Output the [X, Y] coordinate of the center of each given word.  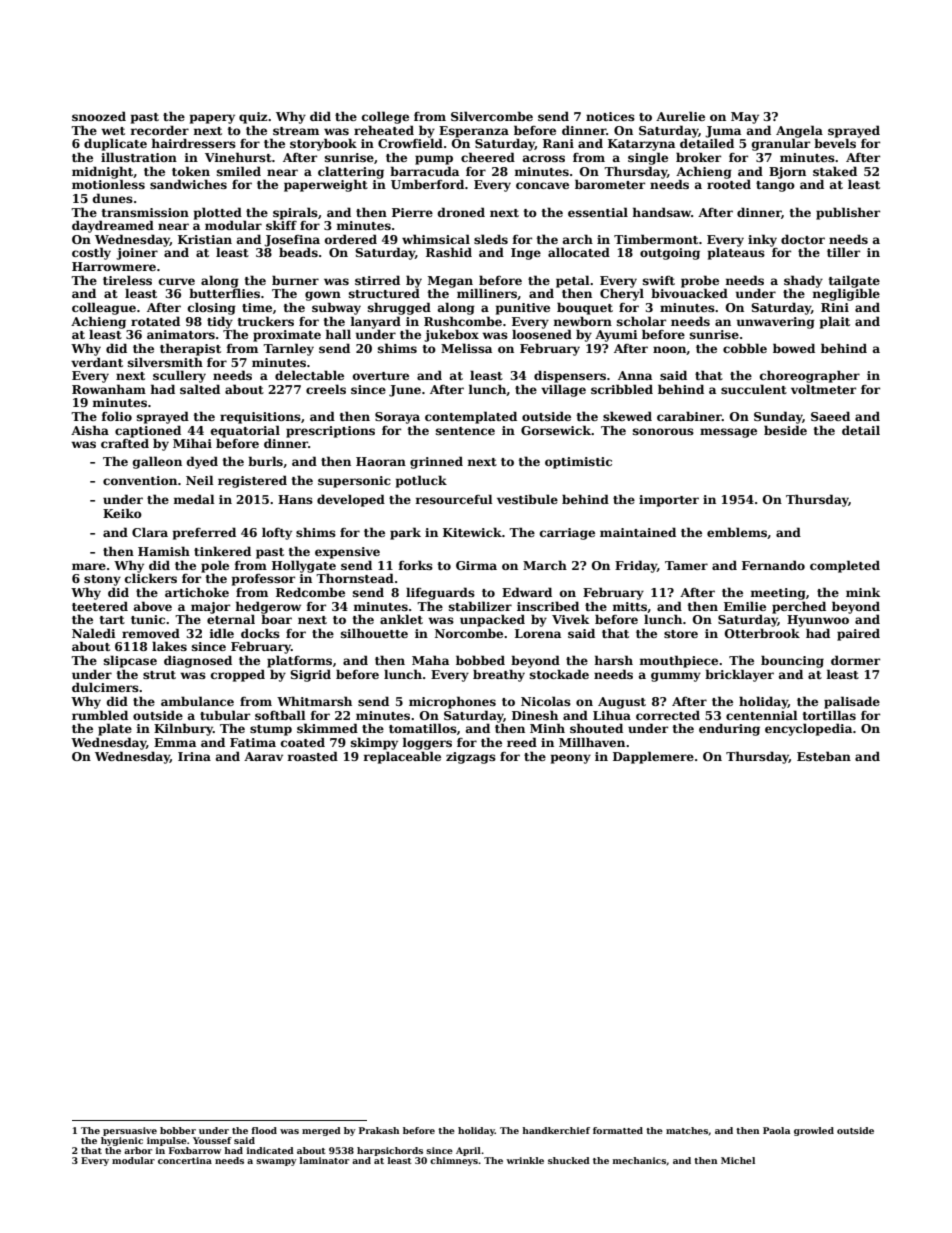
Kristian [205, 239]
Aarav [263, 756]
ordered [351, 239]
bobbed [480, 660]
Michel [738, 1160]
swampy [276, 1162]
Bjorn [787, 173]
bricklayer [739, 675]
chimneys [454, 1161]
